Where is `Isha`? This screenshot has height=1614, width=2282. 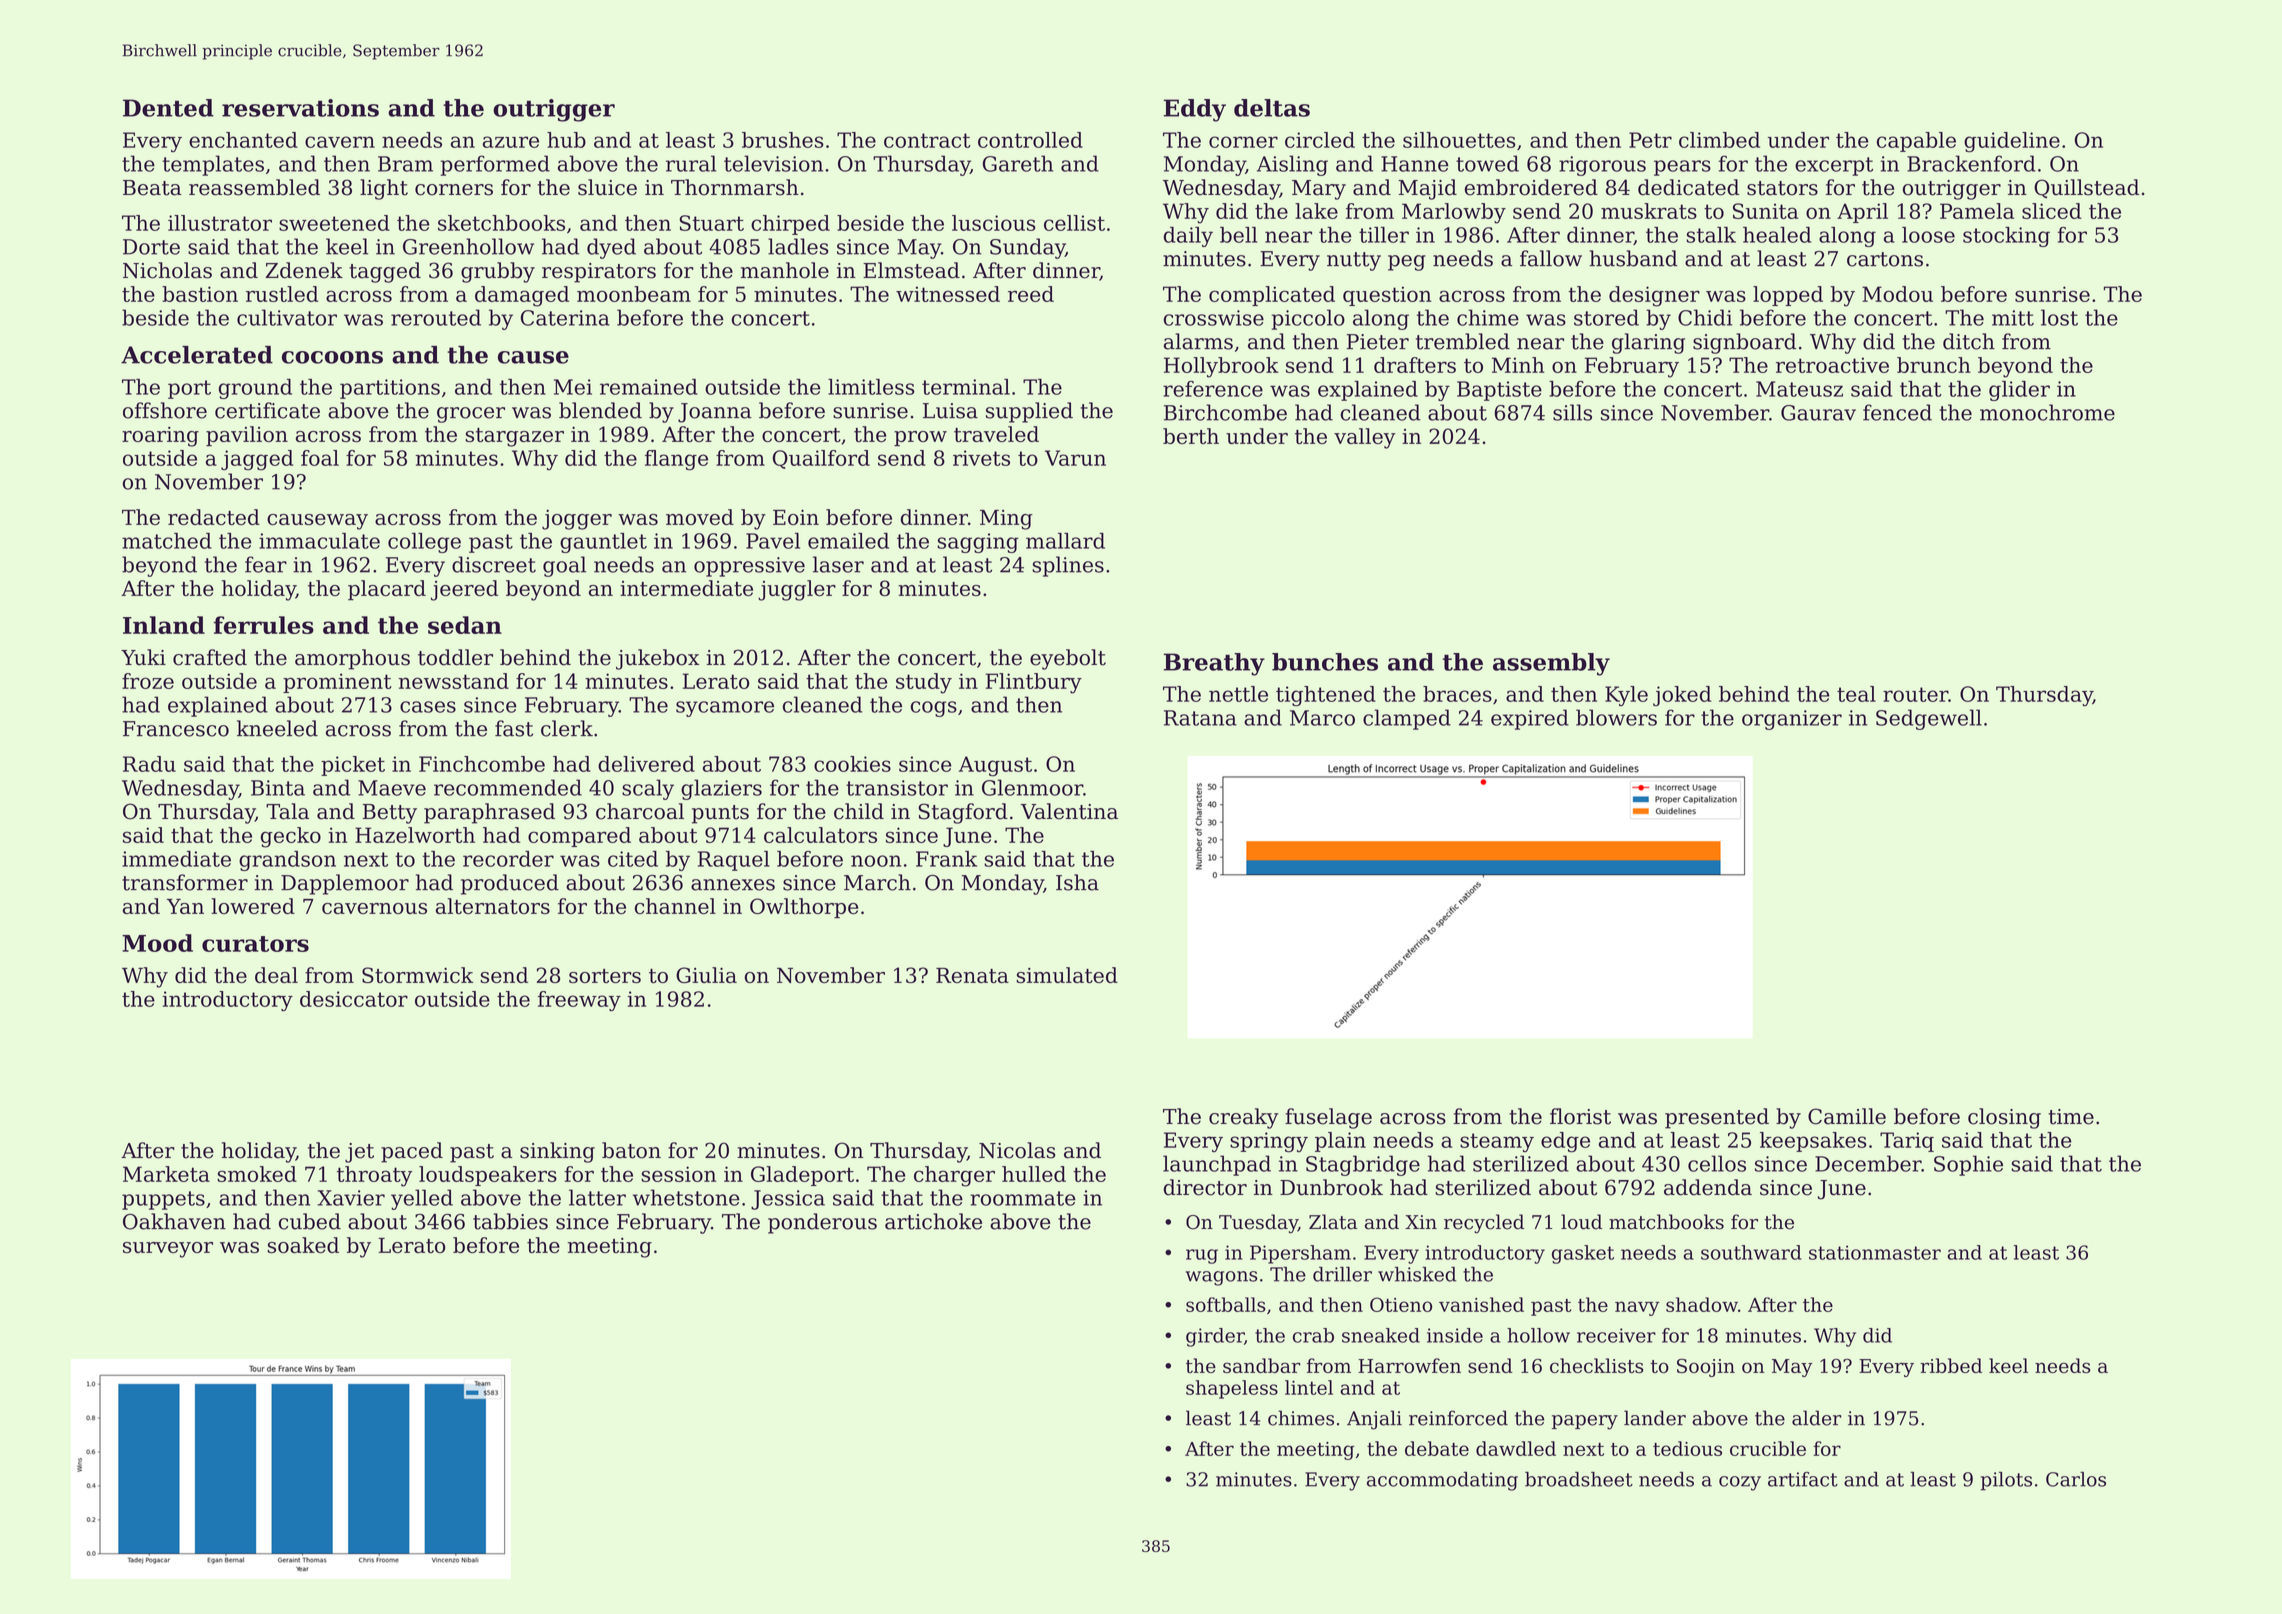 Isha is located at coordinates (1077, 882).
